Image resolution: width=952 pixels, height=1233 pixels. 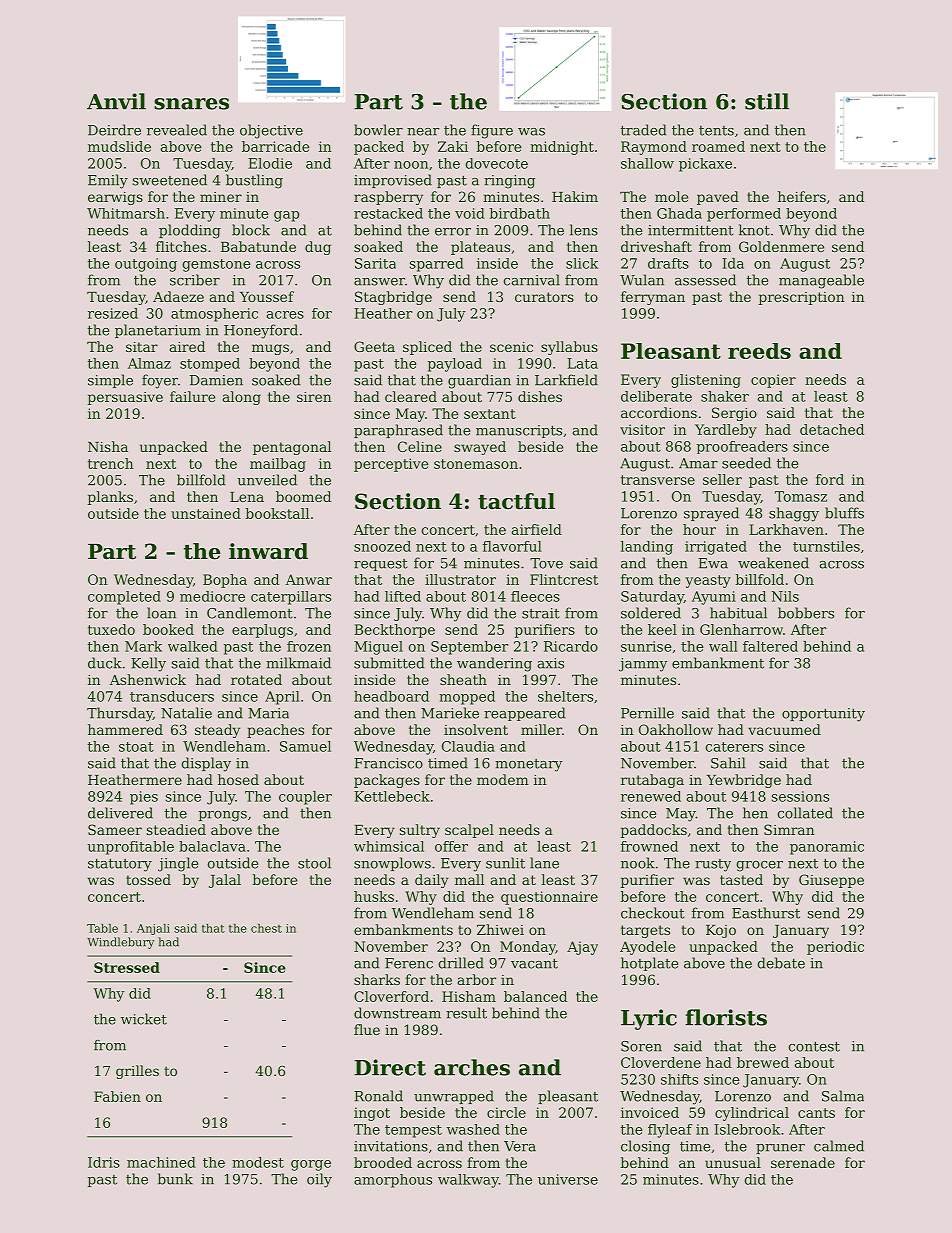 I want to click on snoozed, so click(x=382, y=546).
